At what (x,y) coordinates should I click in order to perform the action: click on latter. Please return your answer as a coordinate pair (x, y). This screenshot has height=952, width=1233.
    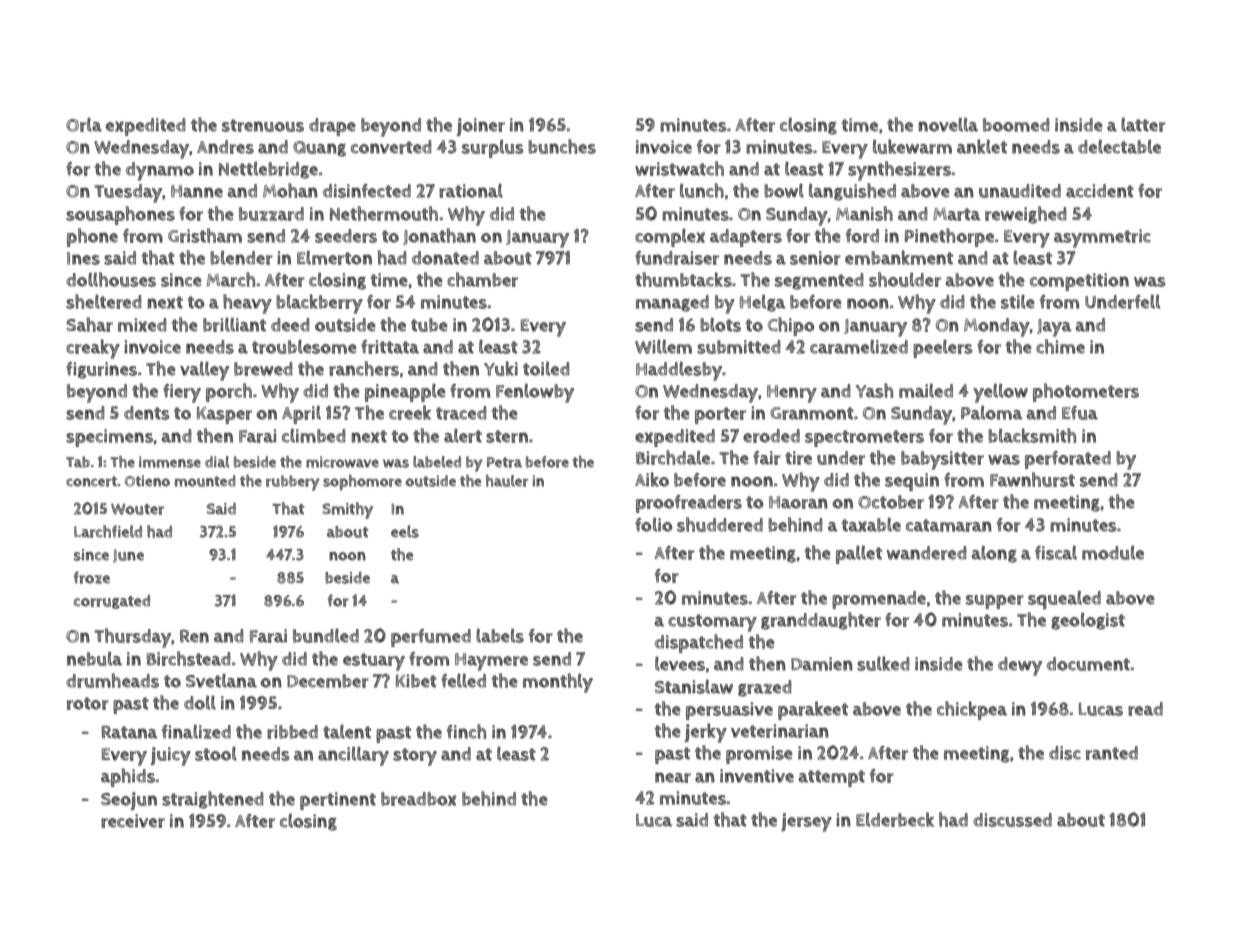
    Looking at the image, I should click on (1143, 124).
